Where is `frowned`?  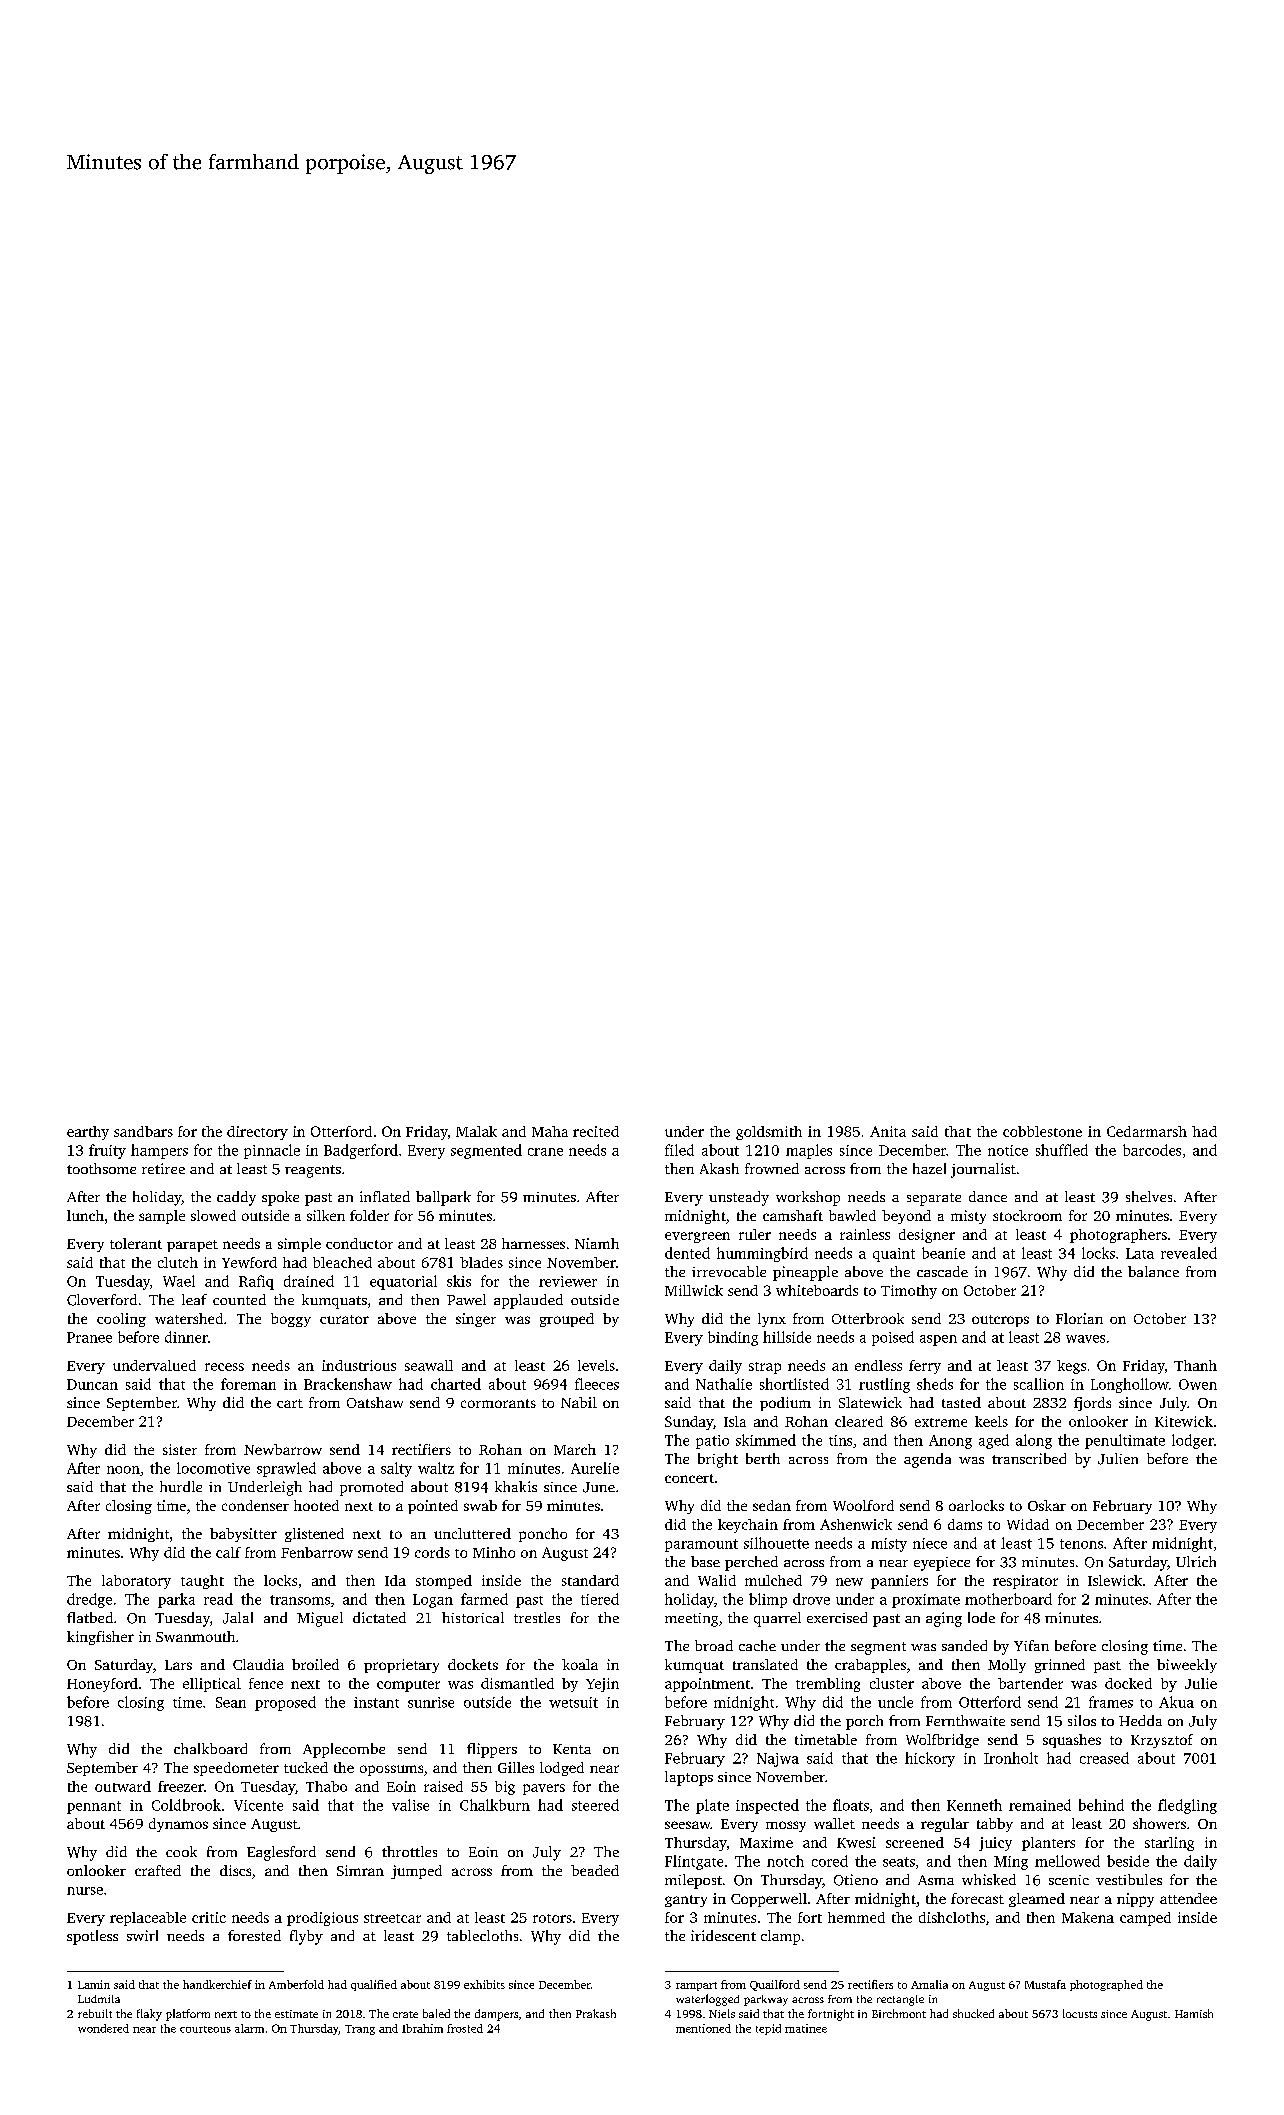
frowned is located at coordinates (772, 1168).
